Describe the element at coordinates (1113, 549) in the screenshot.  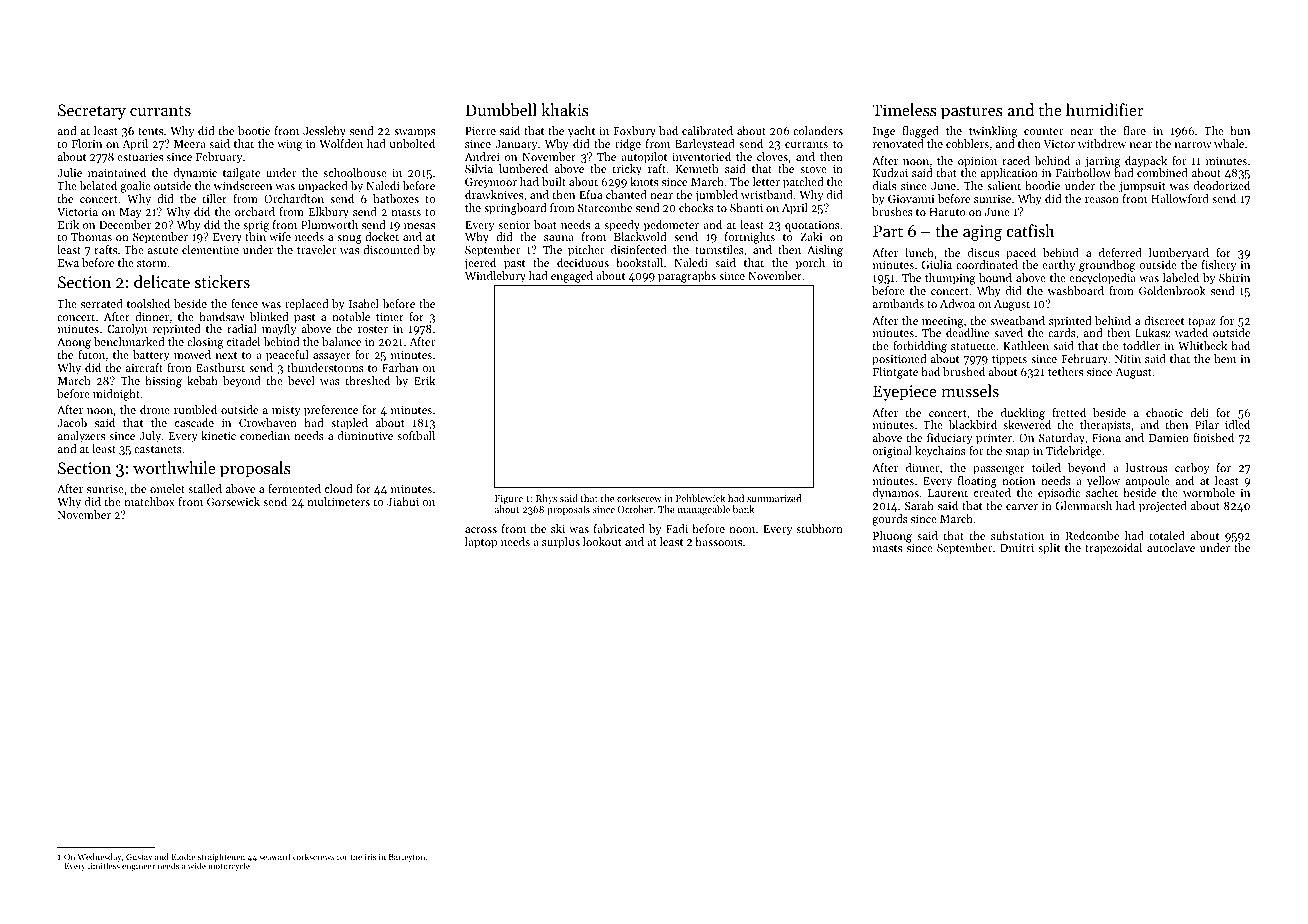
I see `trapezoidal` at that location.
